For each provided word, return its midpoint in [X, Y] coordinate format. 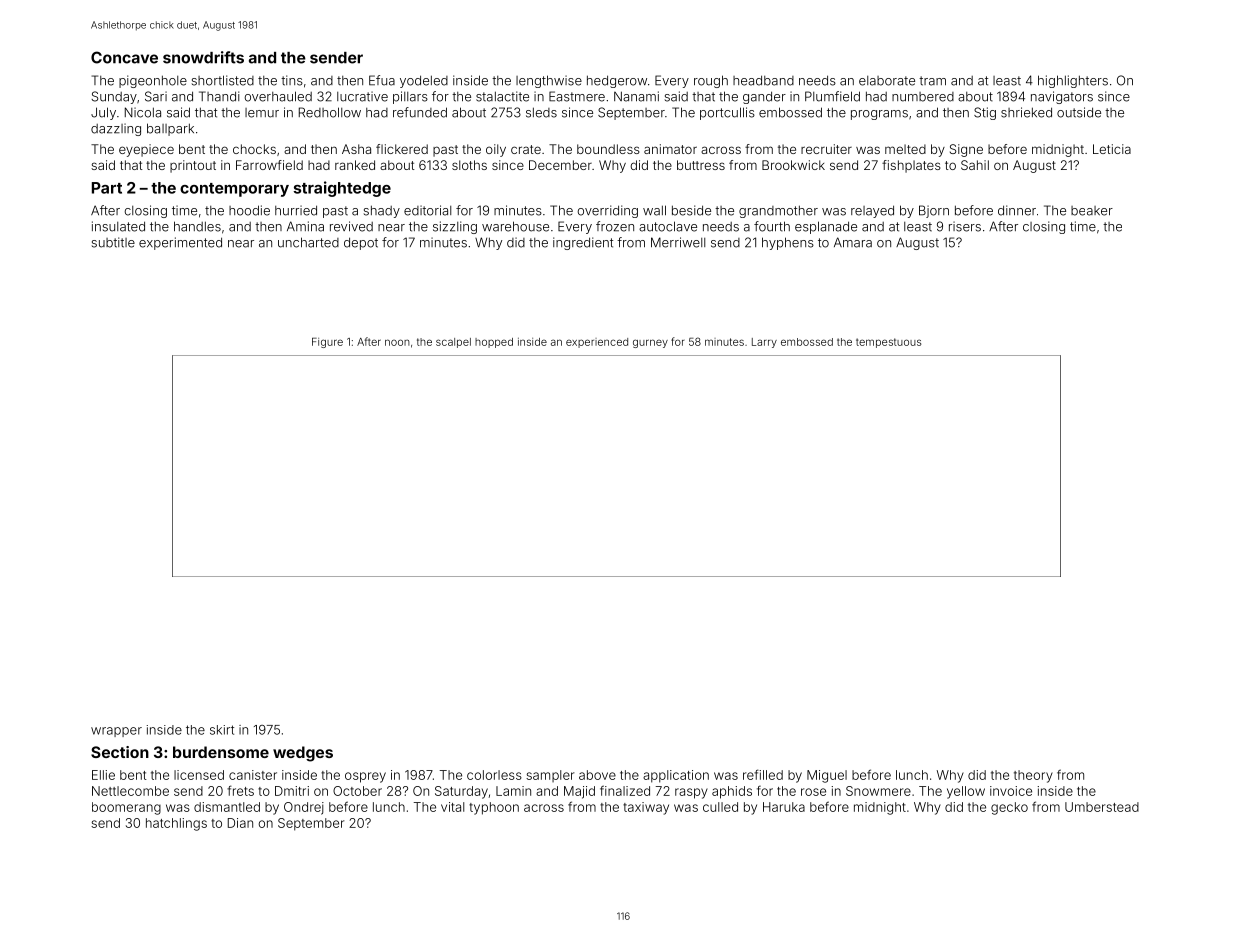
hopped [494, 343]
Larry [764, 343]
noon [397, 342]
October [357, 791]
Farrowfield [269, 165]
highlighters [1073, 81]
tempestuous [888, 343]
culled [720, 807]
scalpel [453, 343]
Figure [327, 343]
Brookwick [793, 165]
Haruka [784, 807]
